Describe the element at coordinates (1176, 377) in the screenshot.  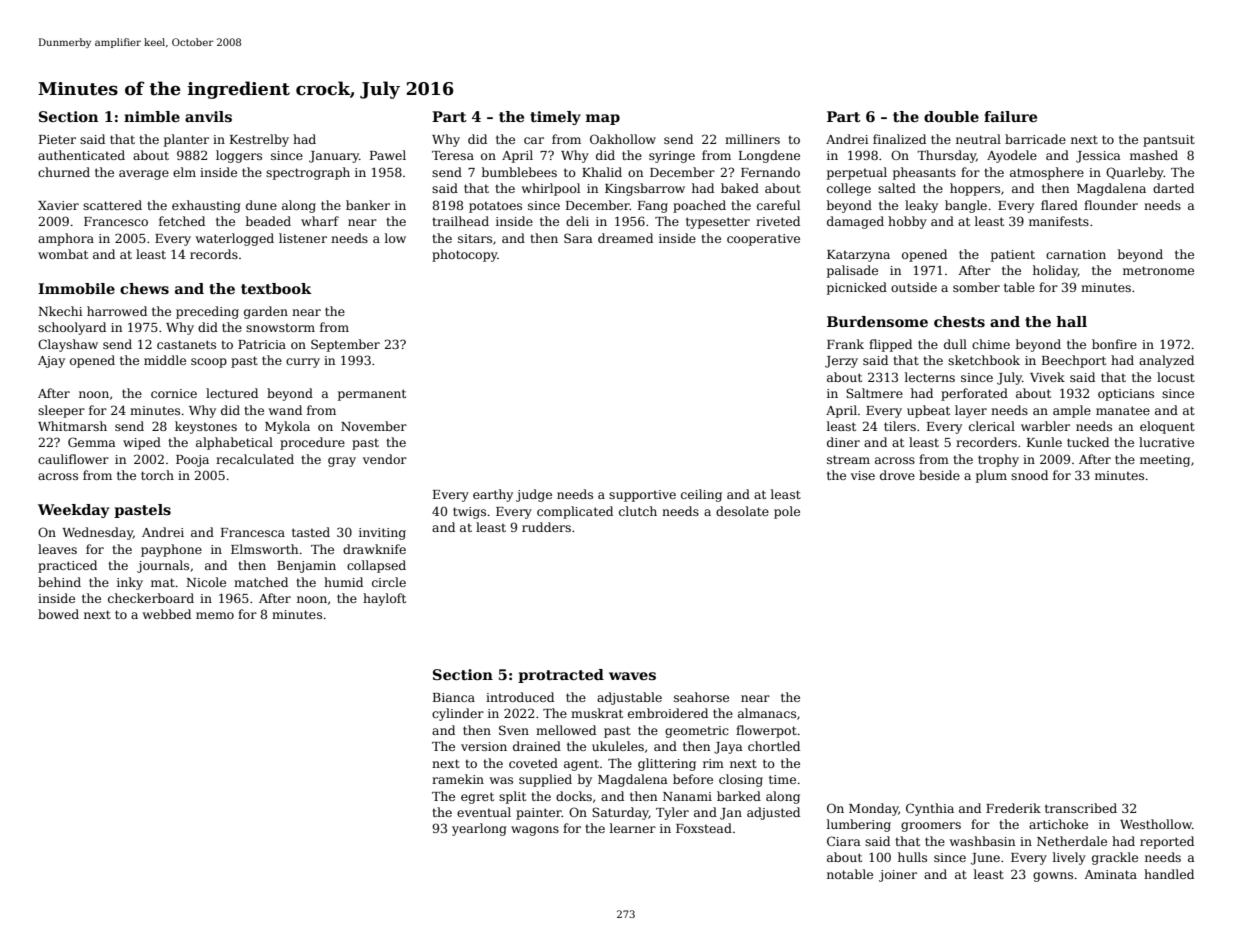
I see `locust` at that location.
